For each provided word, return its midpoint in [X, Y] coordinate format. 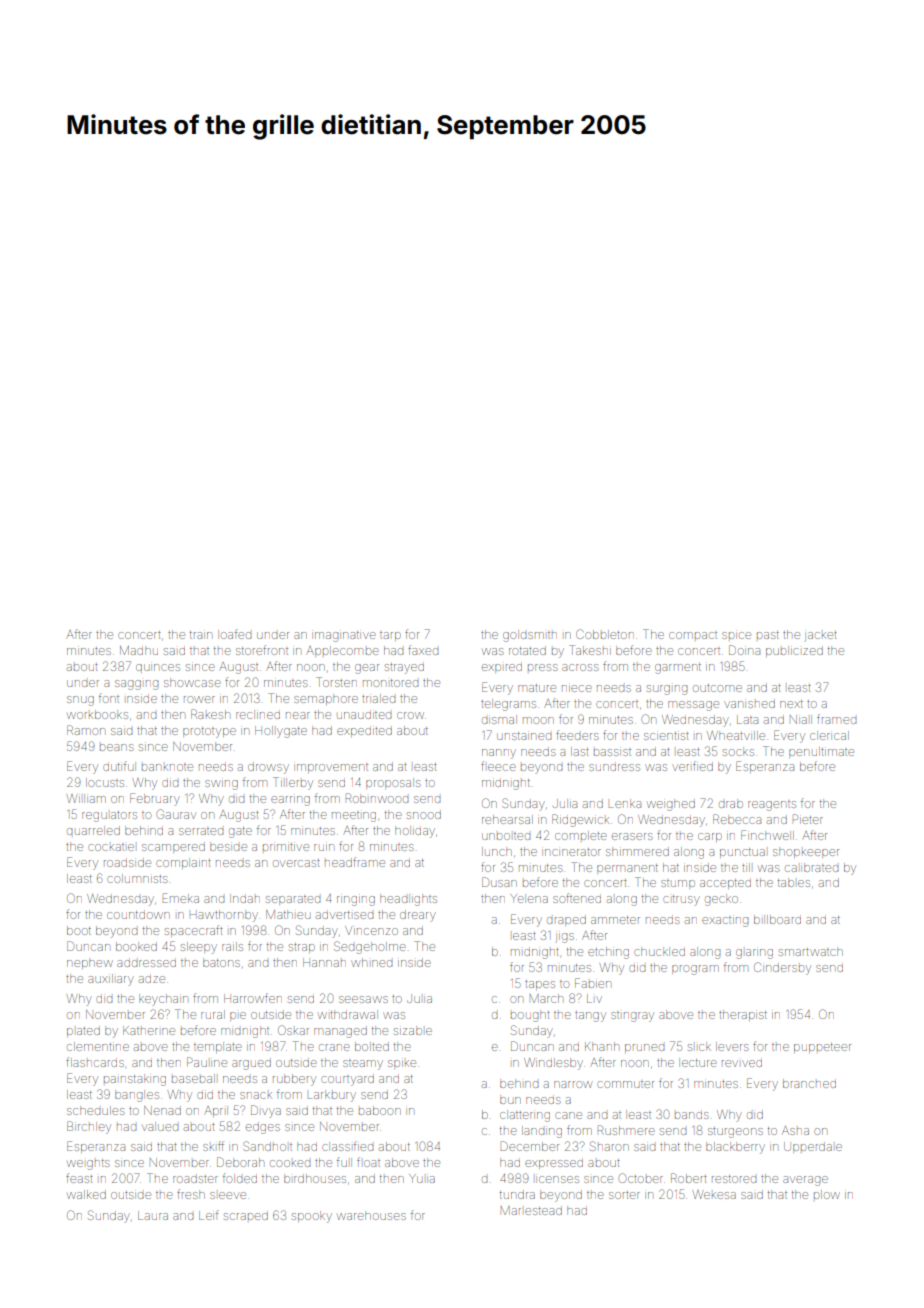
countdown [138, 915]
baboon [380, 1110]
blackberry [735, 1148]
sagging [136, 685]
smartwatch [811, 951]
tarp [390, 636]
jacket [821, 636]
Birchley [89, 1127]
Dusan [499, 882]
